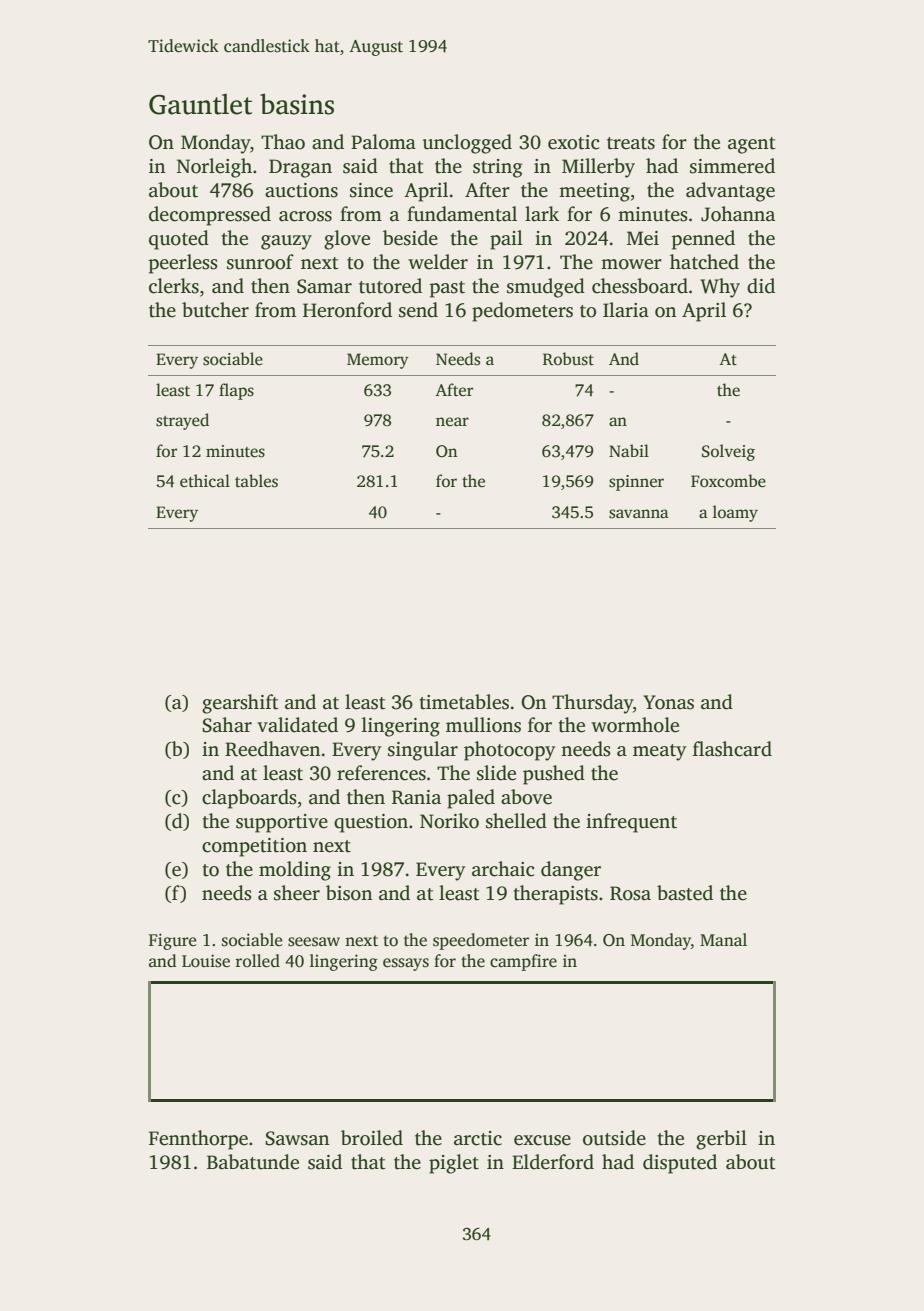 The image size is (924, 1311). I want to click on spinner, so click(636, 483).
